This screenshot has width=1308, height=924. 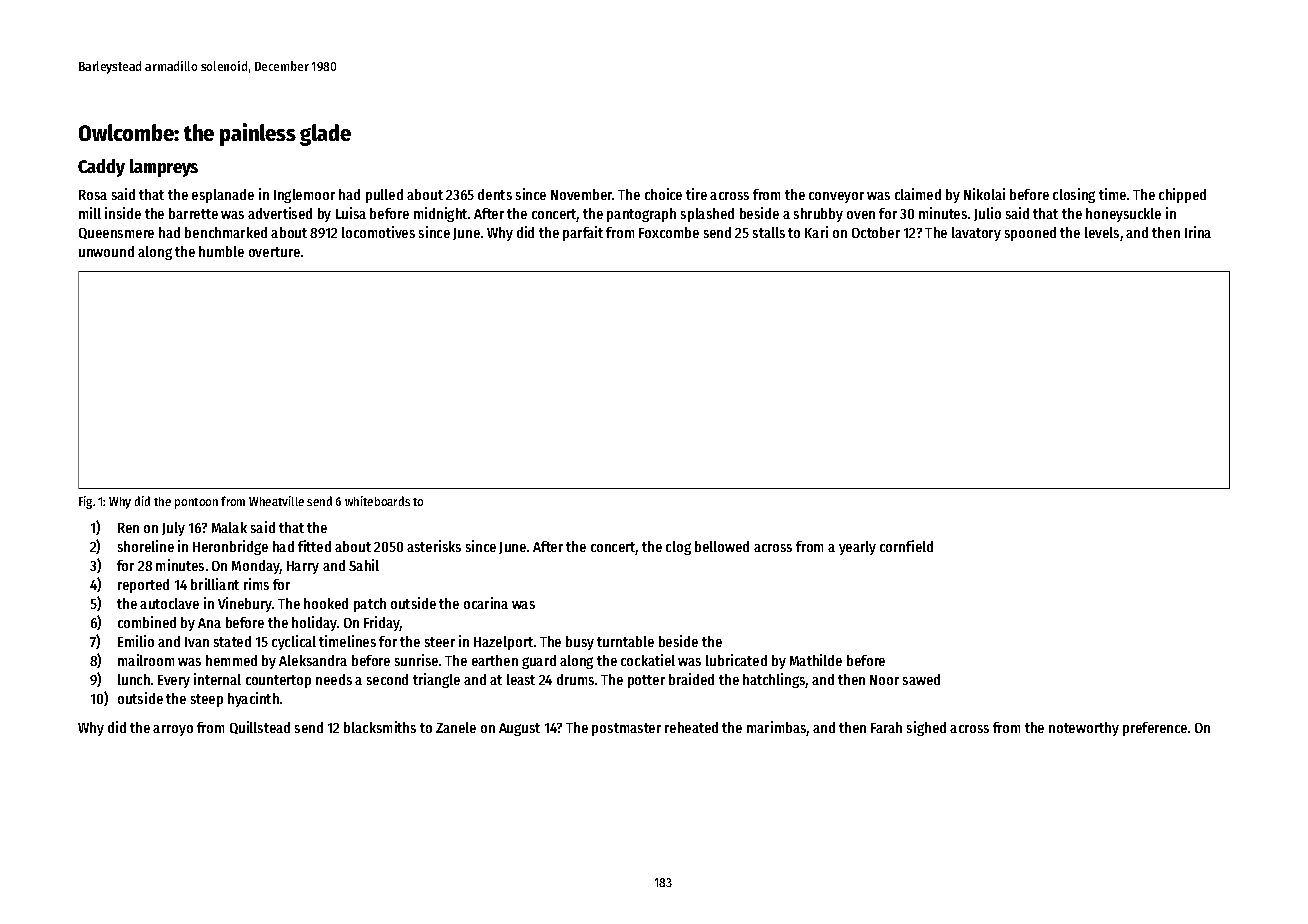 I want to click on overture, so click(x=274, y=252).
